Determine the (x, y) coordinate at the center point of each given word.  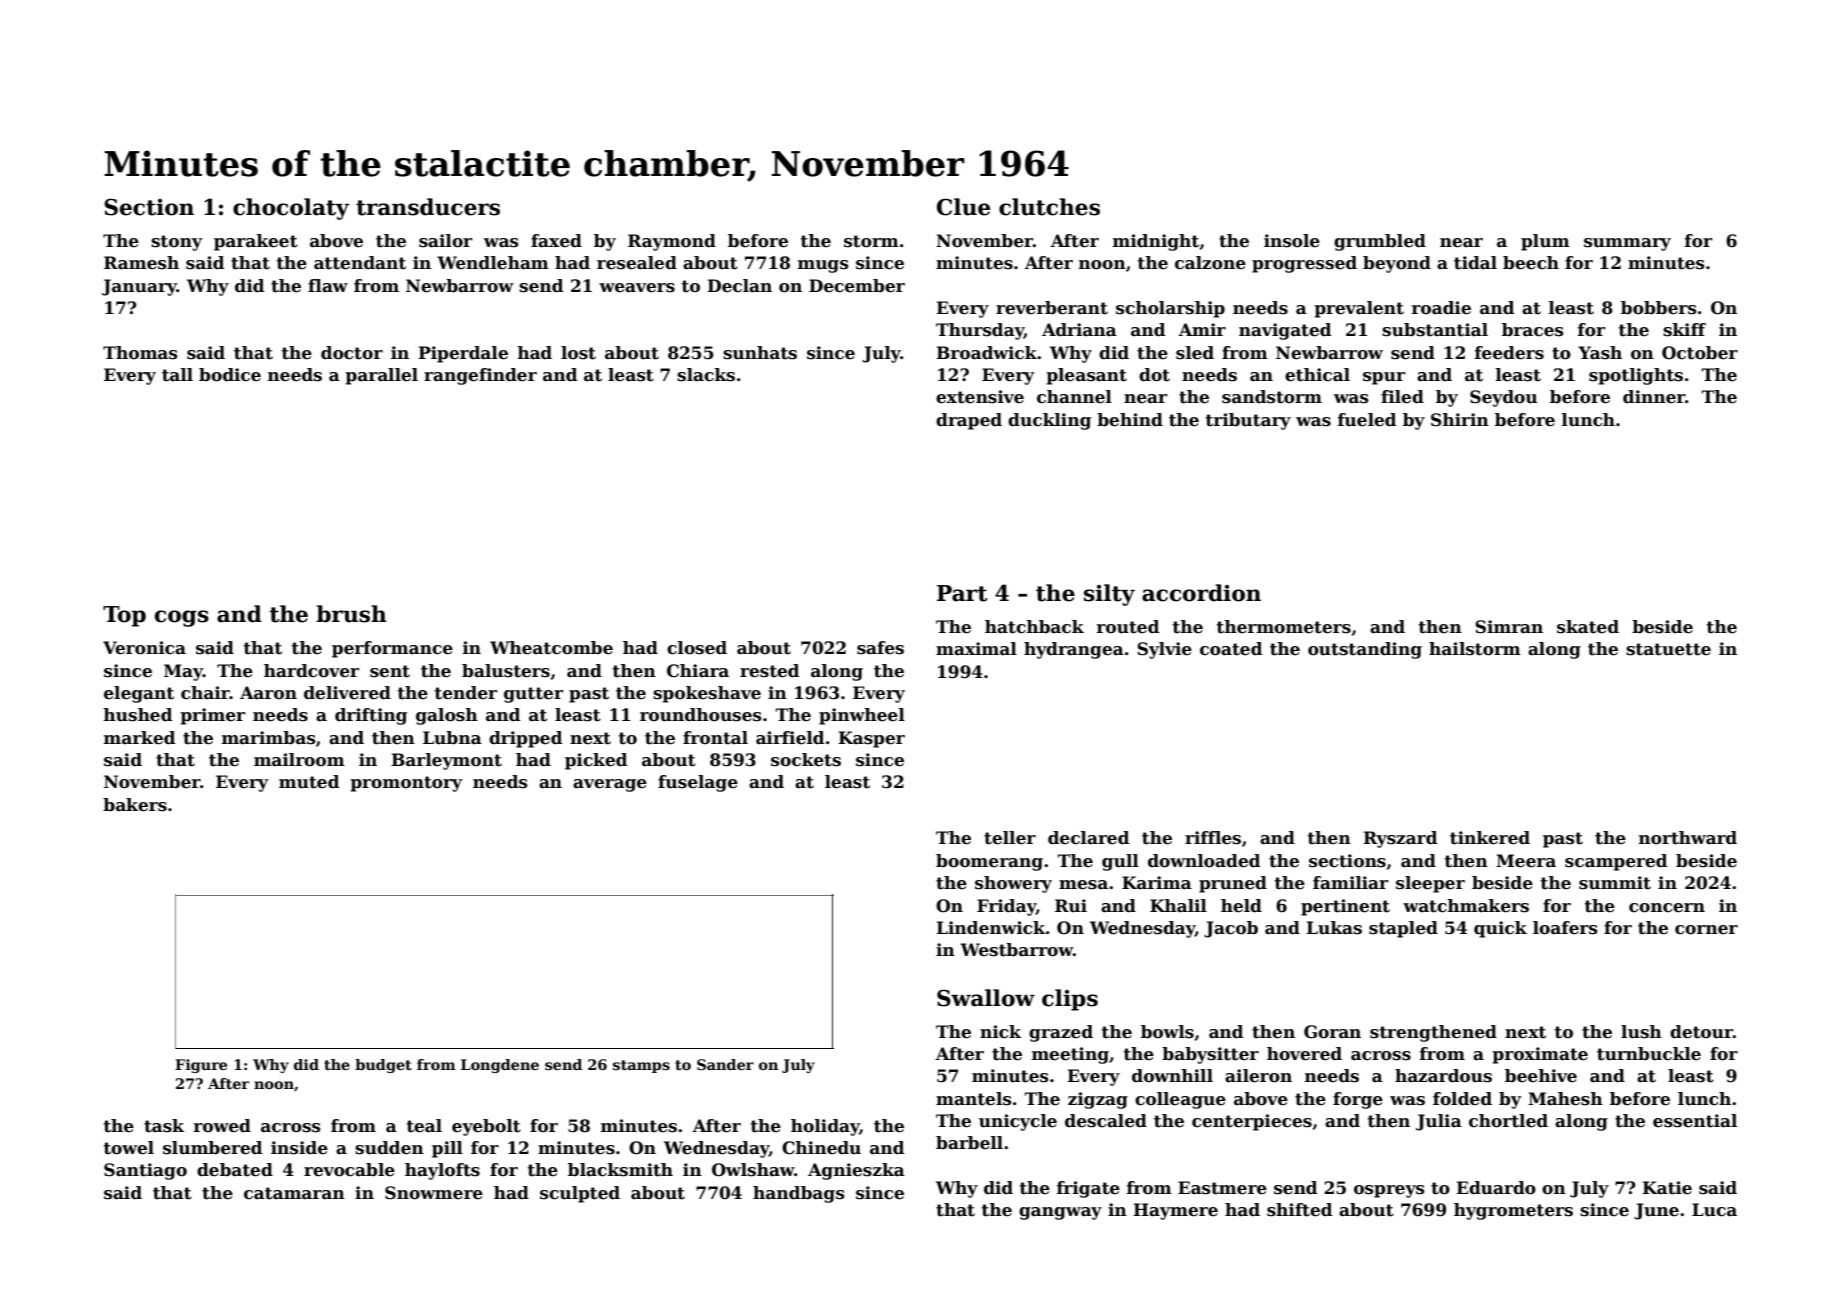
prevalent (1359, 309)
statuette (1668, 649)
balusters (506, 671)
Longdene (500, 1066)
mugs (823, 266)
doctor (352, 353)
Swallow (986, 998)
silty (1109, 595)
